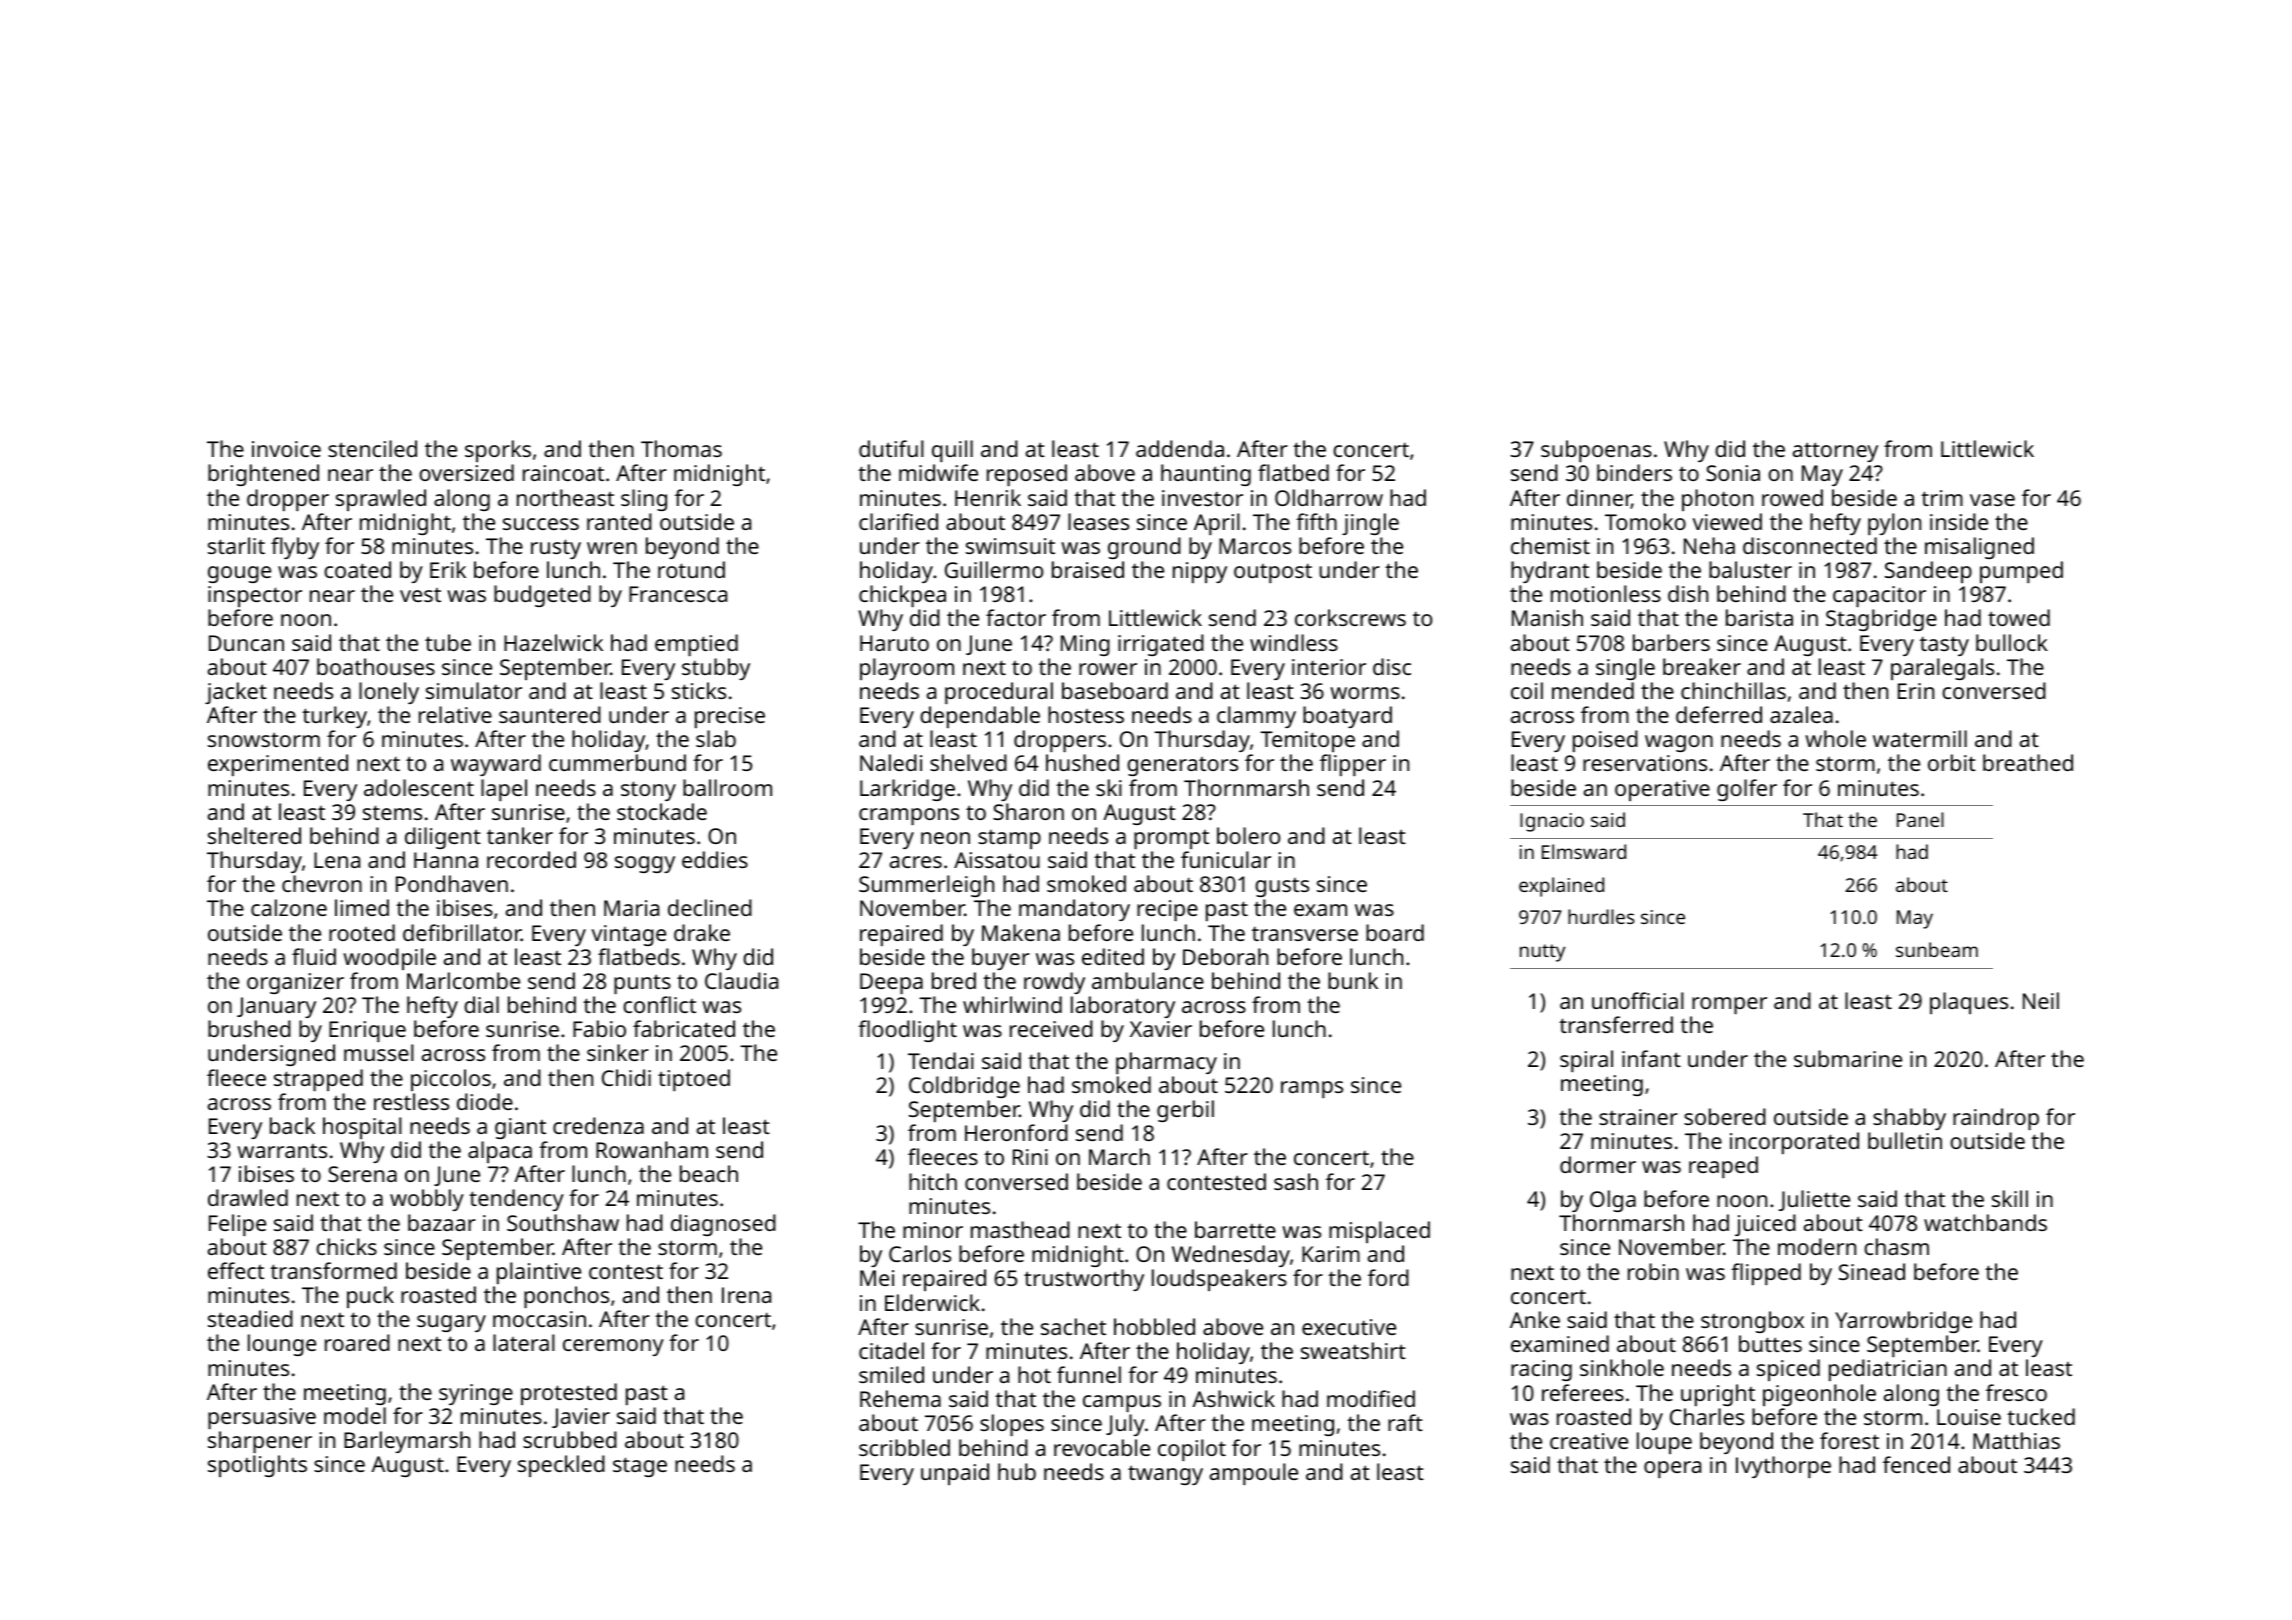  Describe the element at coordinates (613, 1347) in the screenshot. I see `ceremony` at that location.
